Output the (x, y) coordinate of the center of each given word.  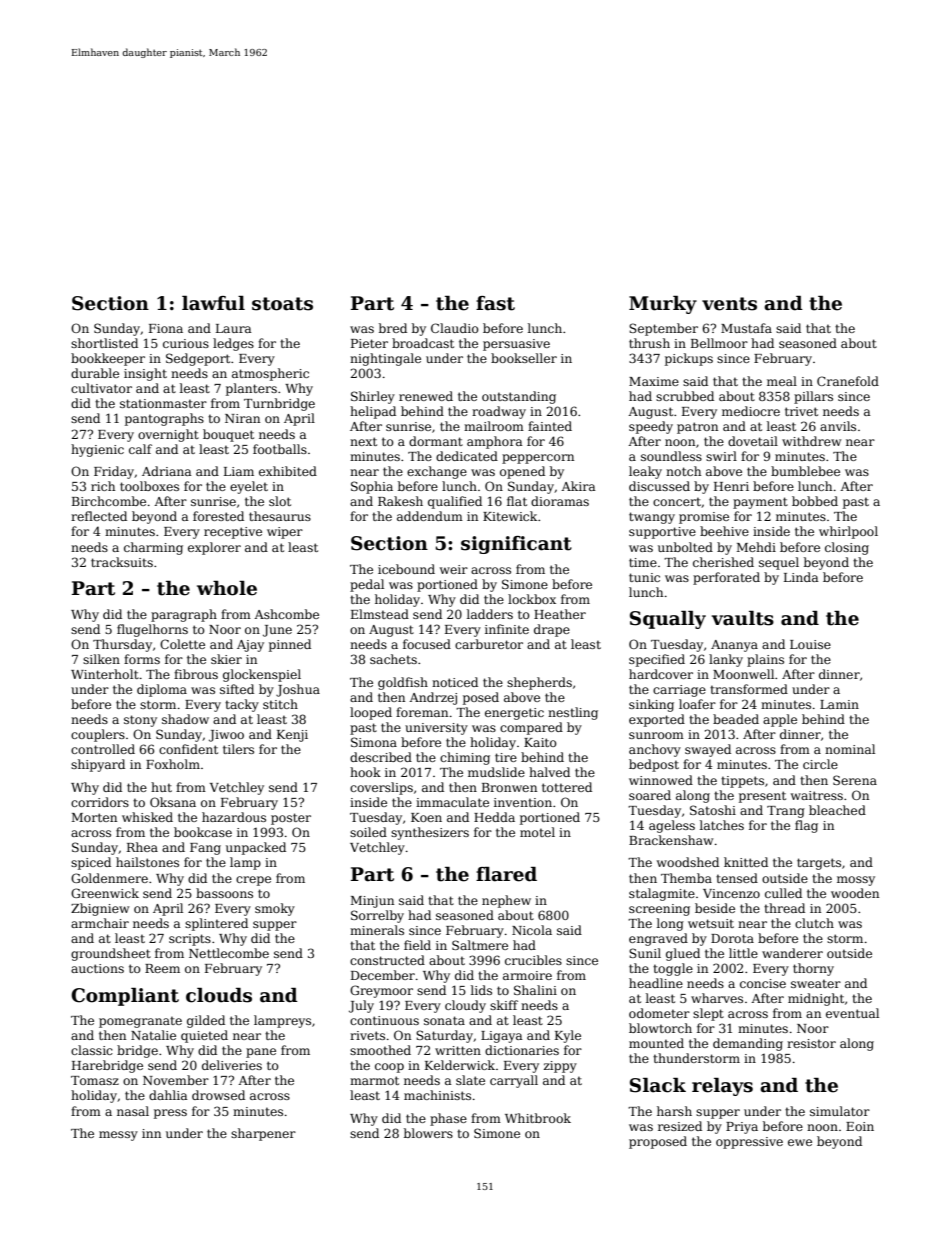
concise (763, 983)
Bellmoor (719, 343)
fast (495, 303)
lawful (213, 303)
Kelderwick (460, 1065)
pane (261, 1053)
